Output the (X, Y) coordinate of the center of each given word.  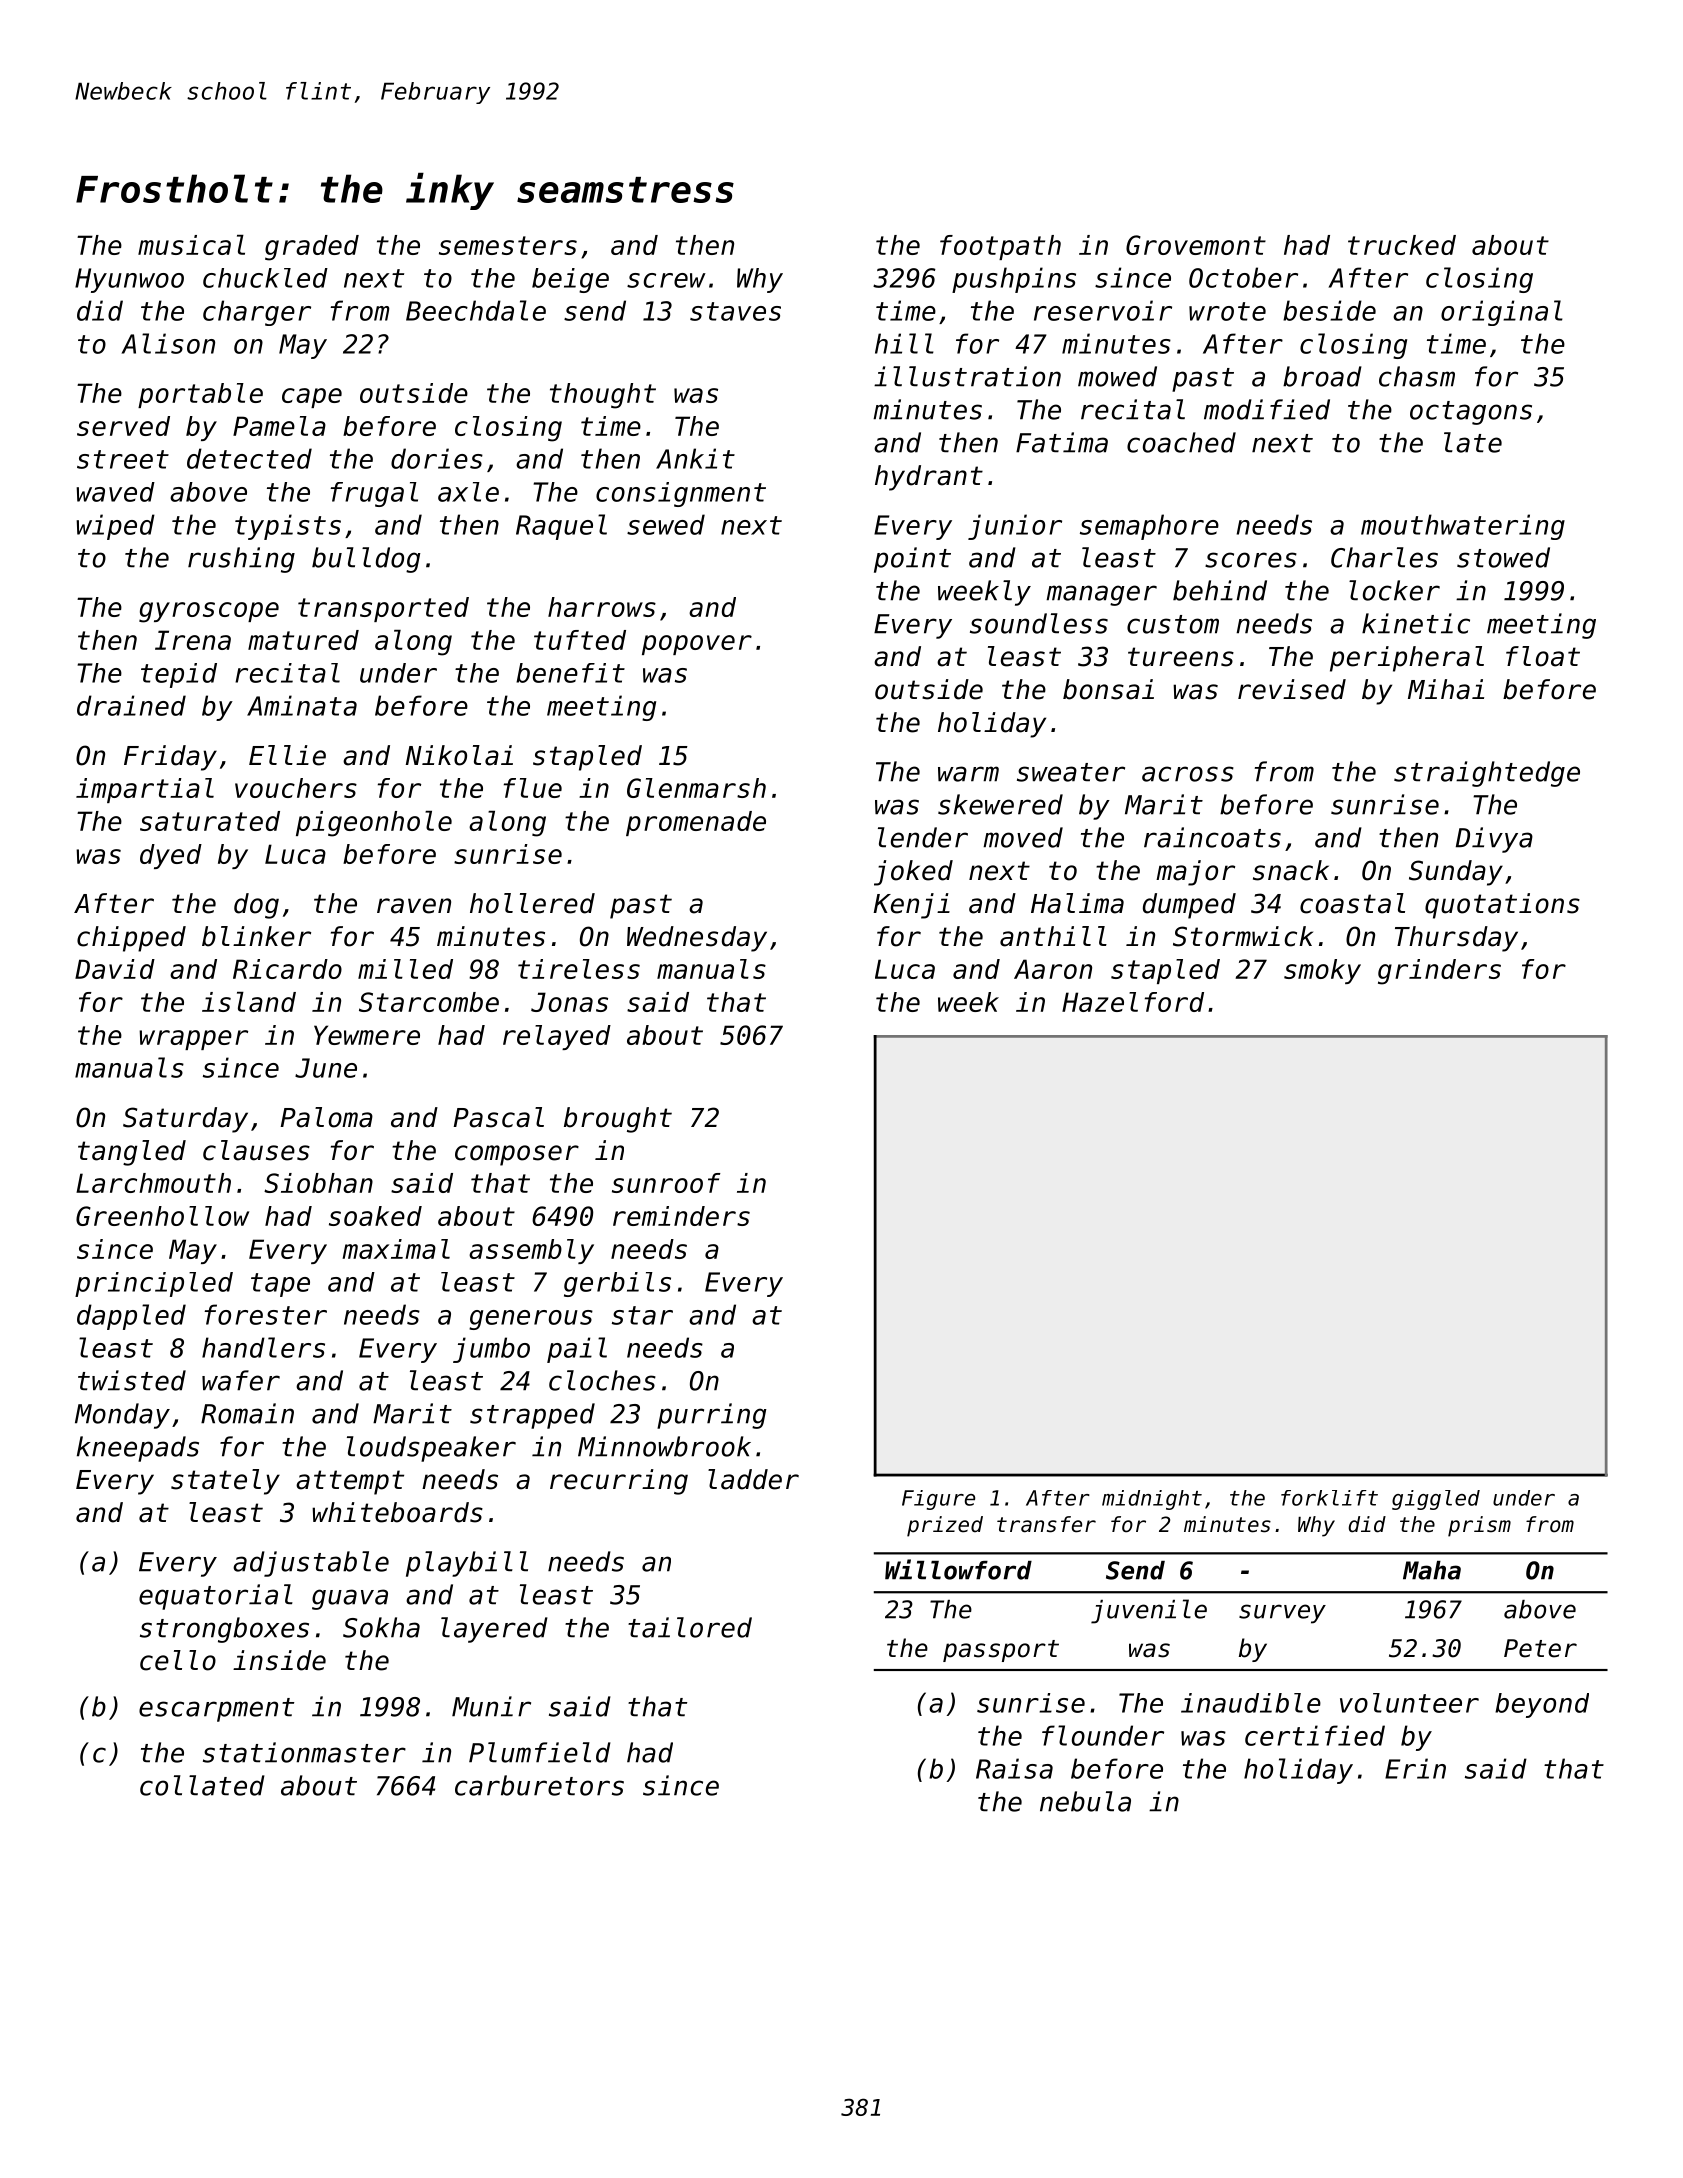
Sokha (381, 1627)
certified (1315, 1735)
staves (735, 311)
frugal (374, 494)
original (1502, 313)
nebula (1085, 1801)
